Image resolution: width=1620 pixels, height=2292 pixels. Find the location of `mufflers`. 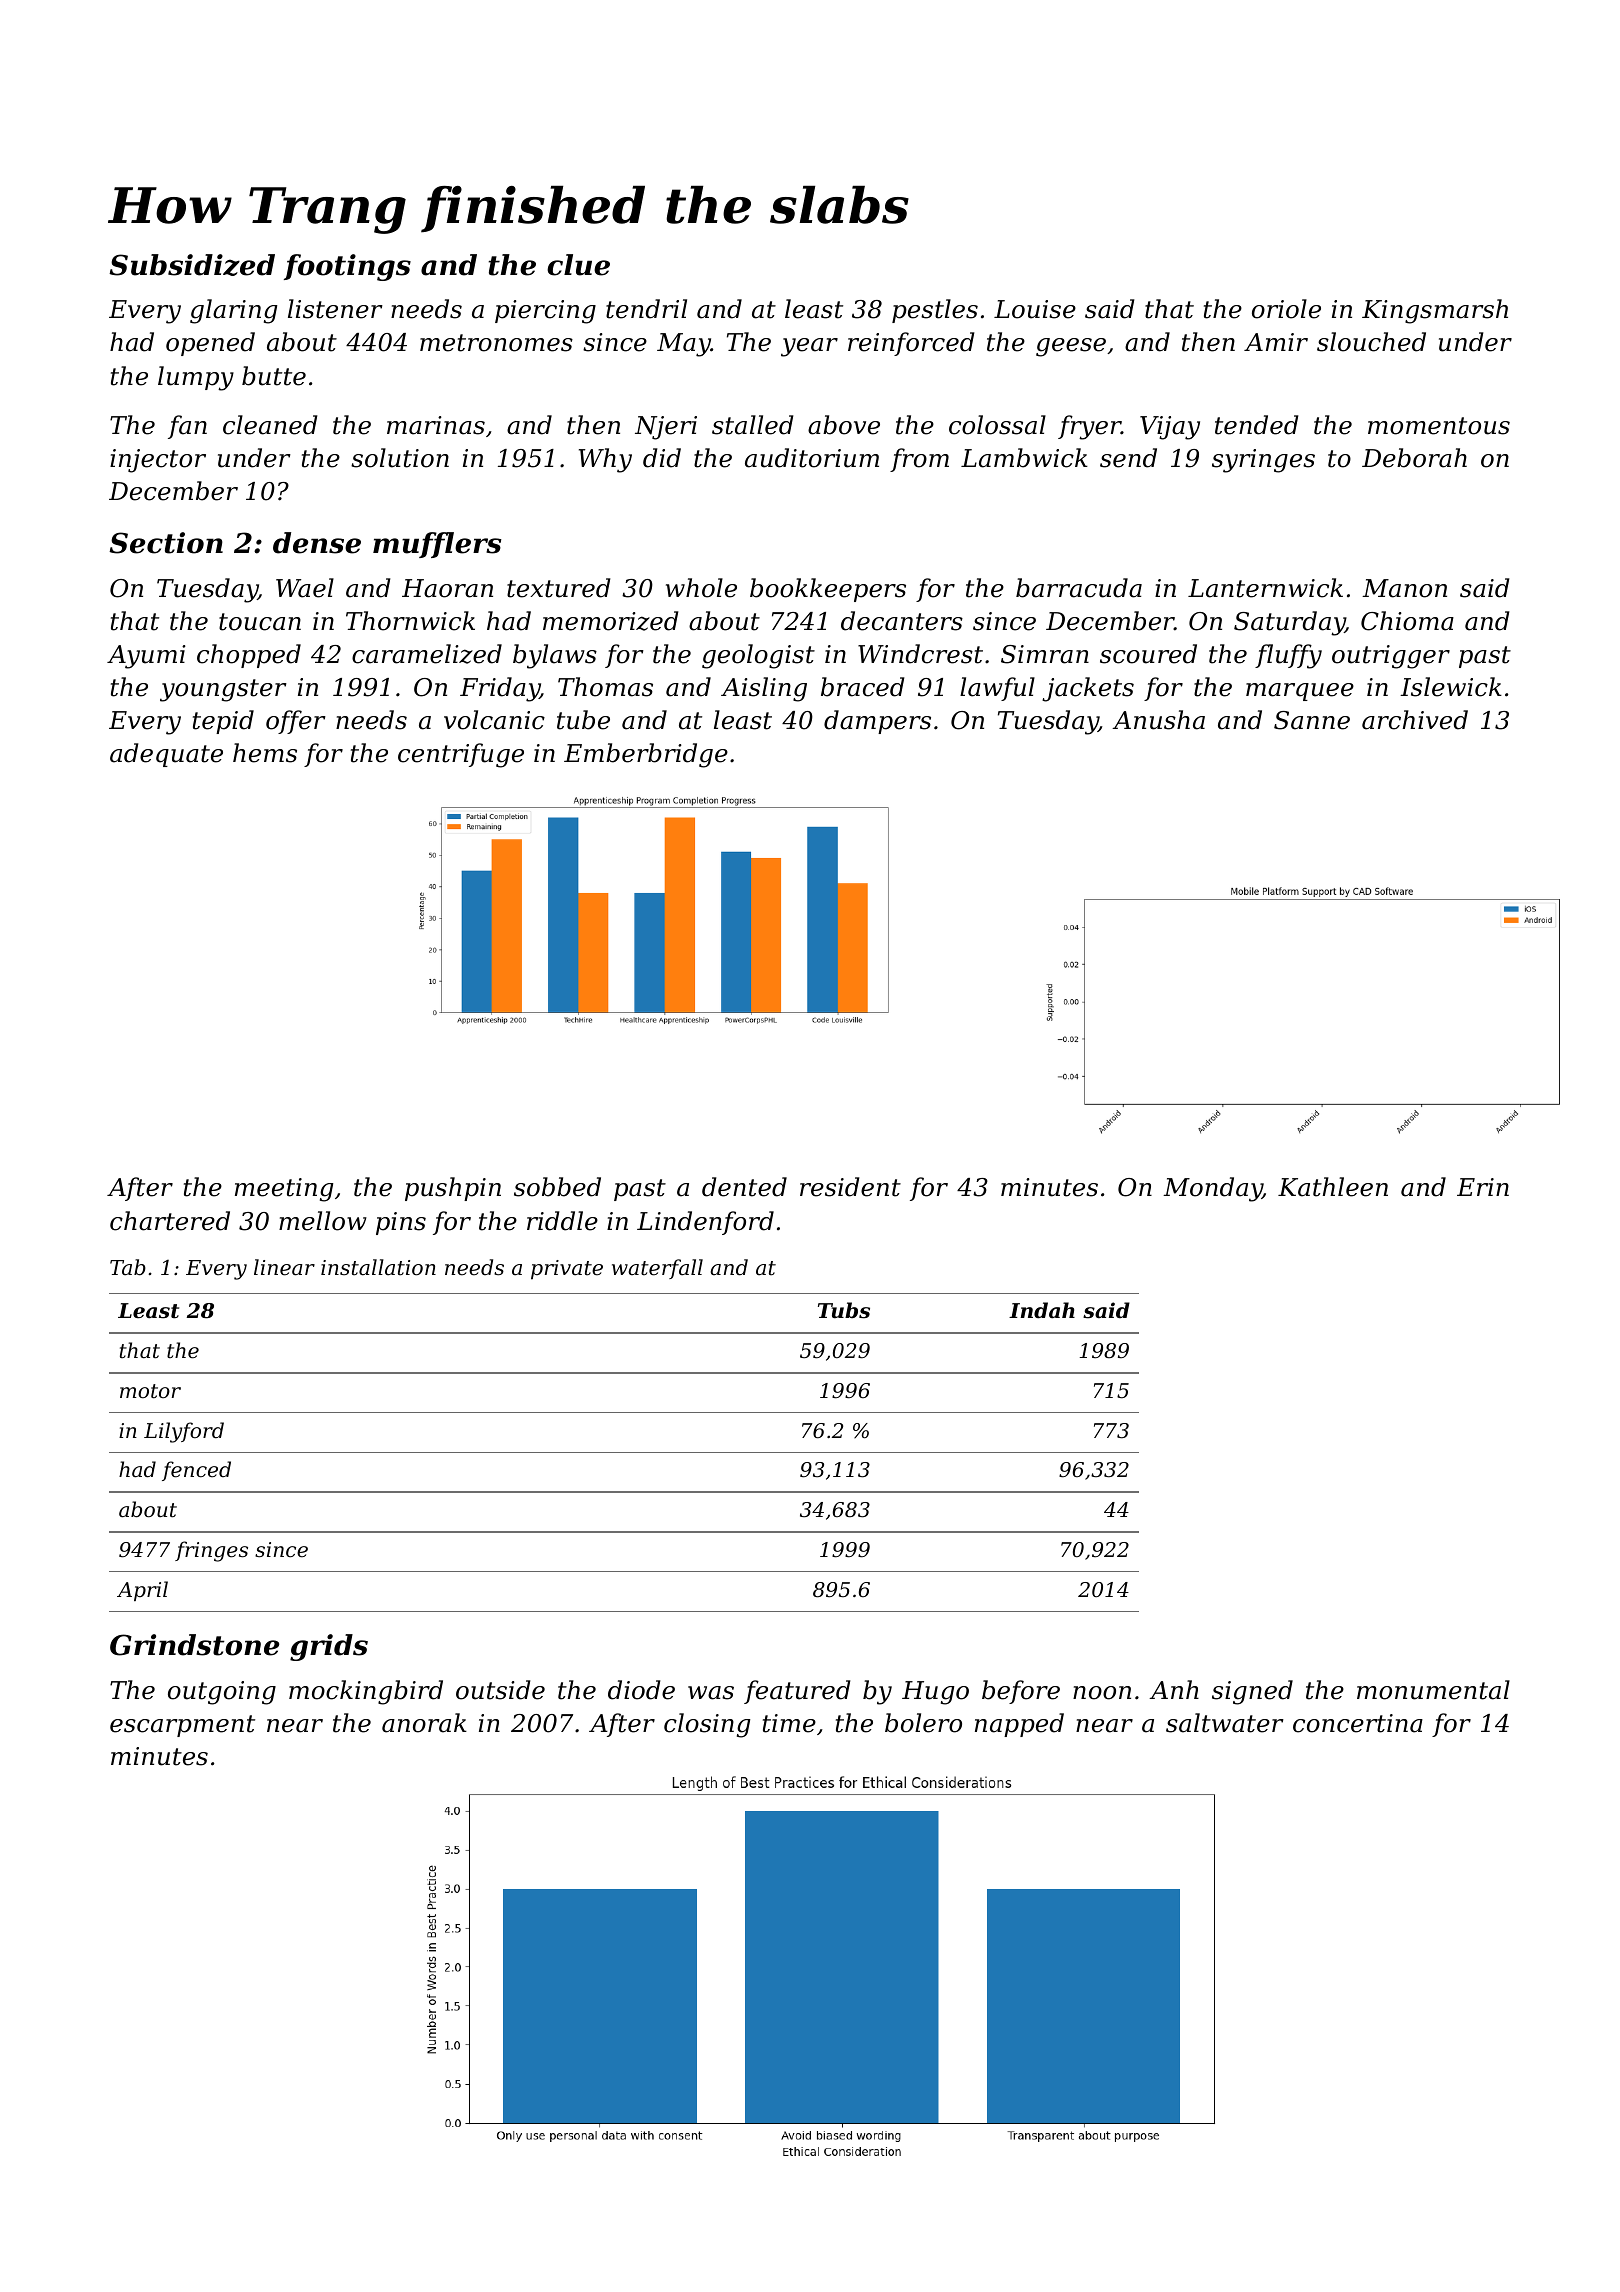

mufflers is located at coordinates (437, 545).
